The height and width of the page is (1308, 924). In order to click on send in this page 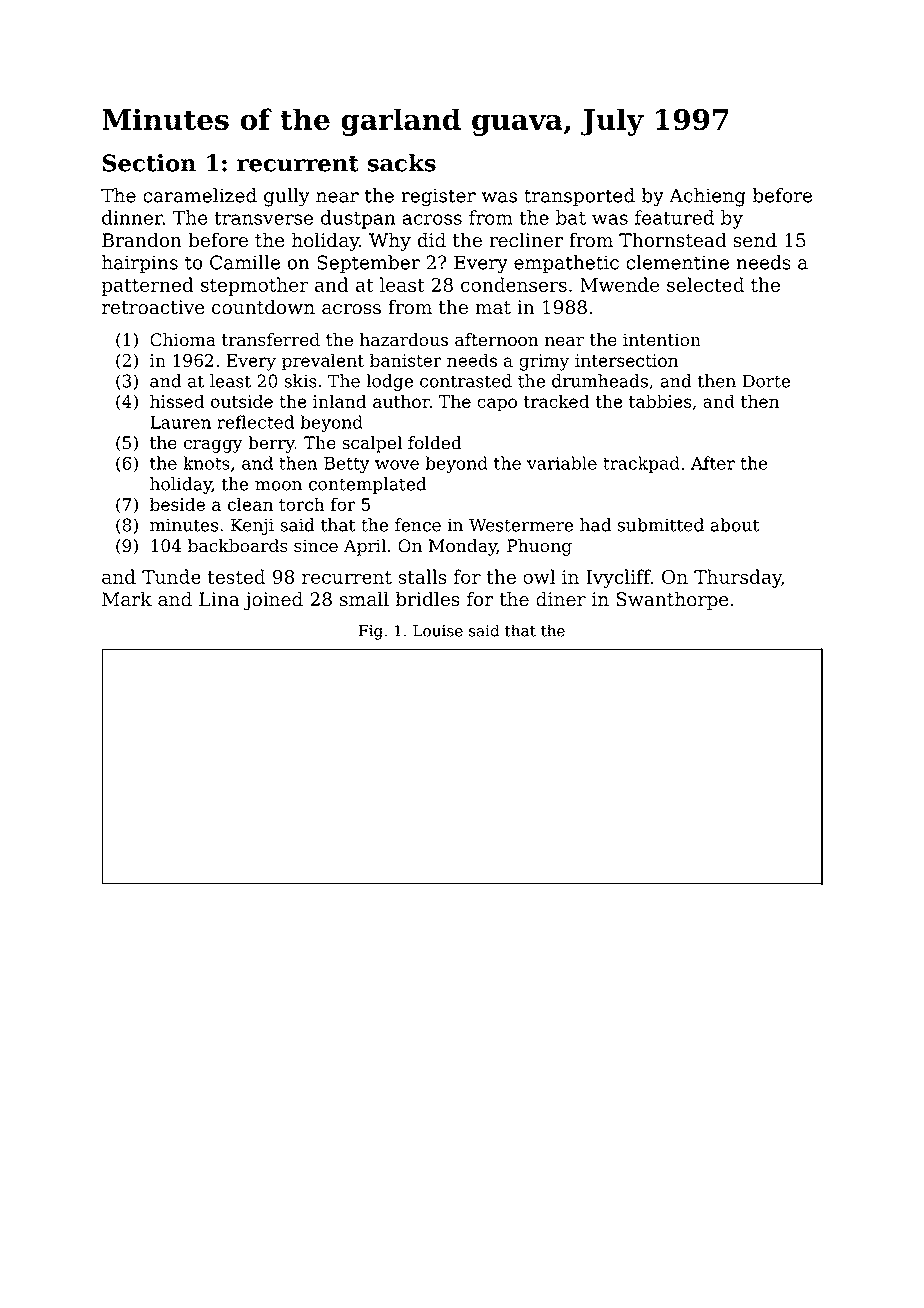, I will do `click(755, 240)`.
